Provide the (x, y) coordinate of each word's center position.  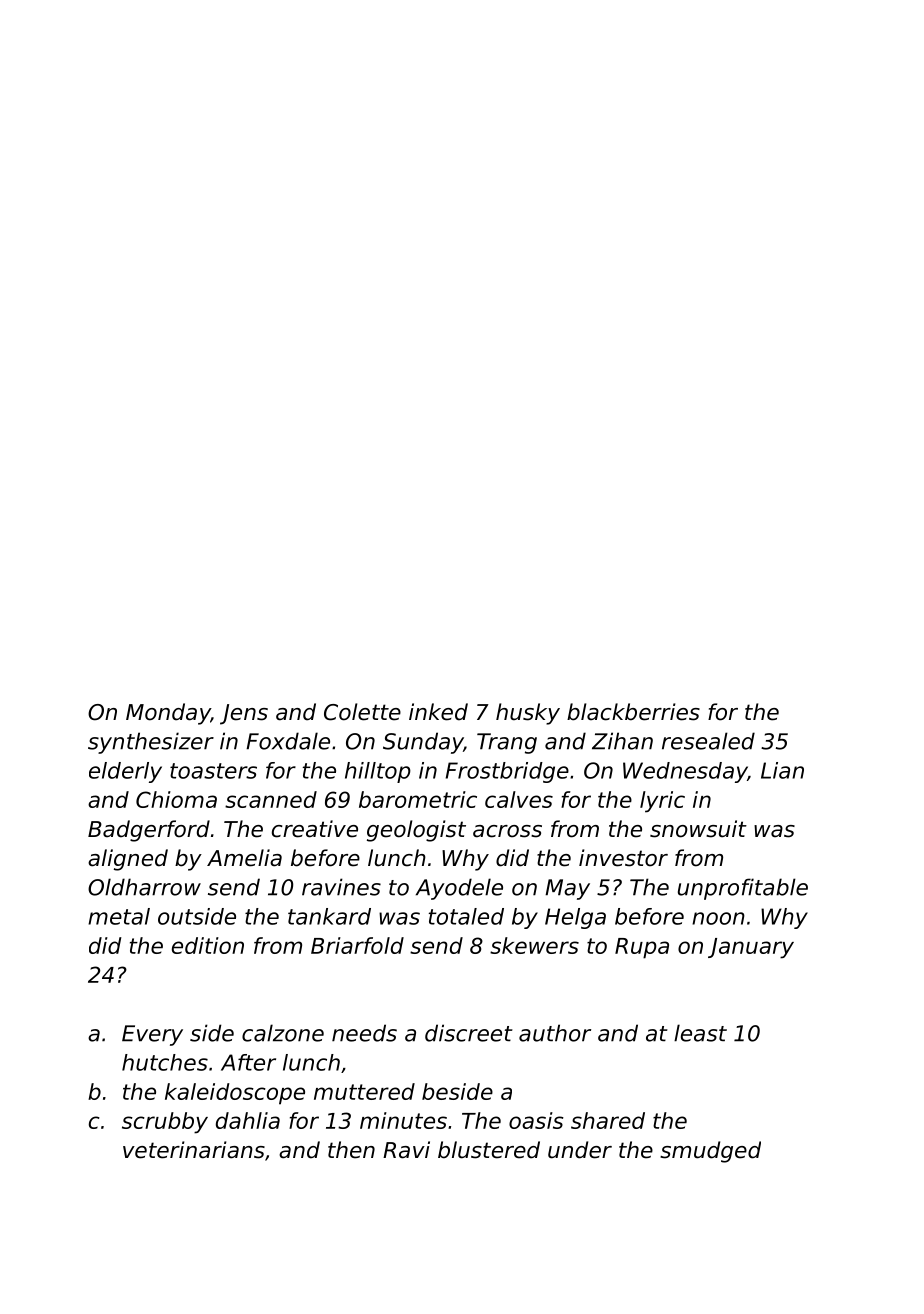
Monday (168, 714)
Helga (575, 918)
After (248, 1062)
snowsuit (698, 829)
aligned (128, 860)
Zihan (622, 741)
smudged (710, 1152)
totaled (466, 916)
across (507, 831)
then (351, 1150)
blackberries (633, 712)
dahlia (248, 1120)
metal (119, 916)
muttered (364, 1091)
